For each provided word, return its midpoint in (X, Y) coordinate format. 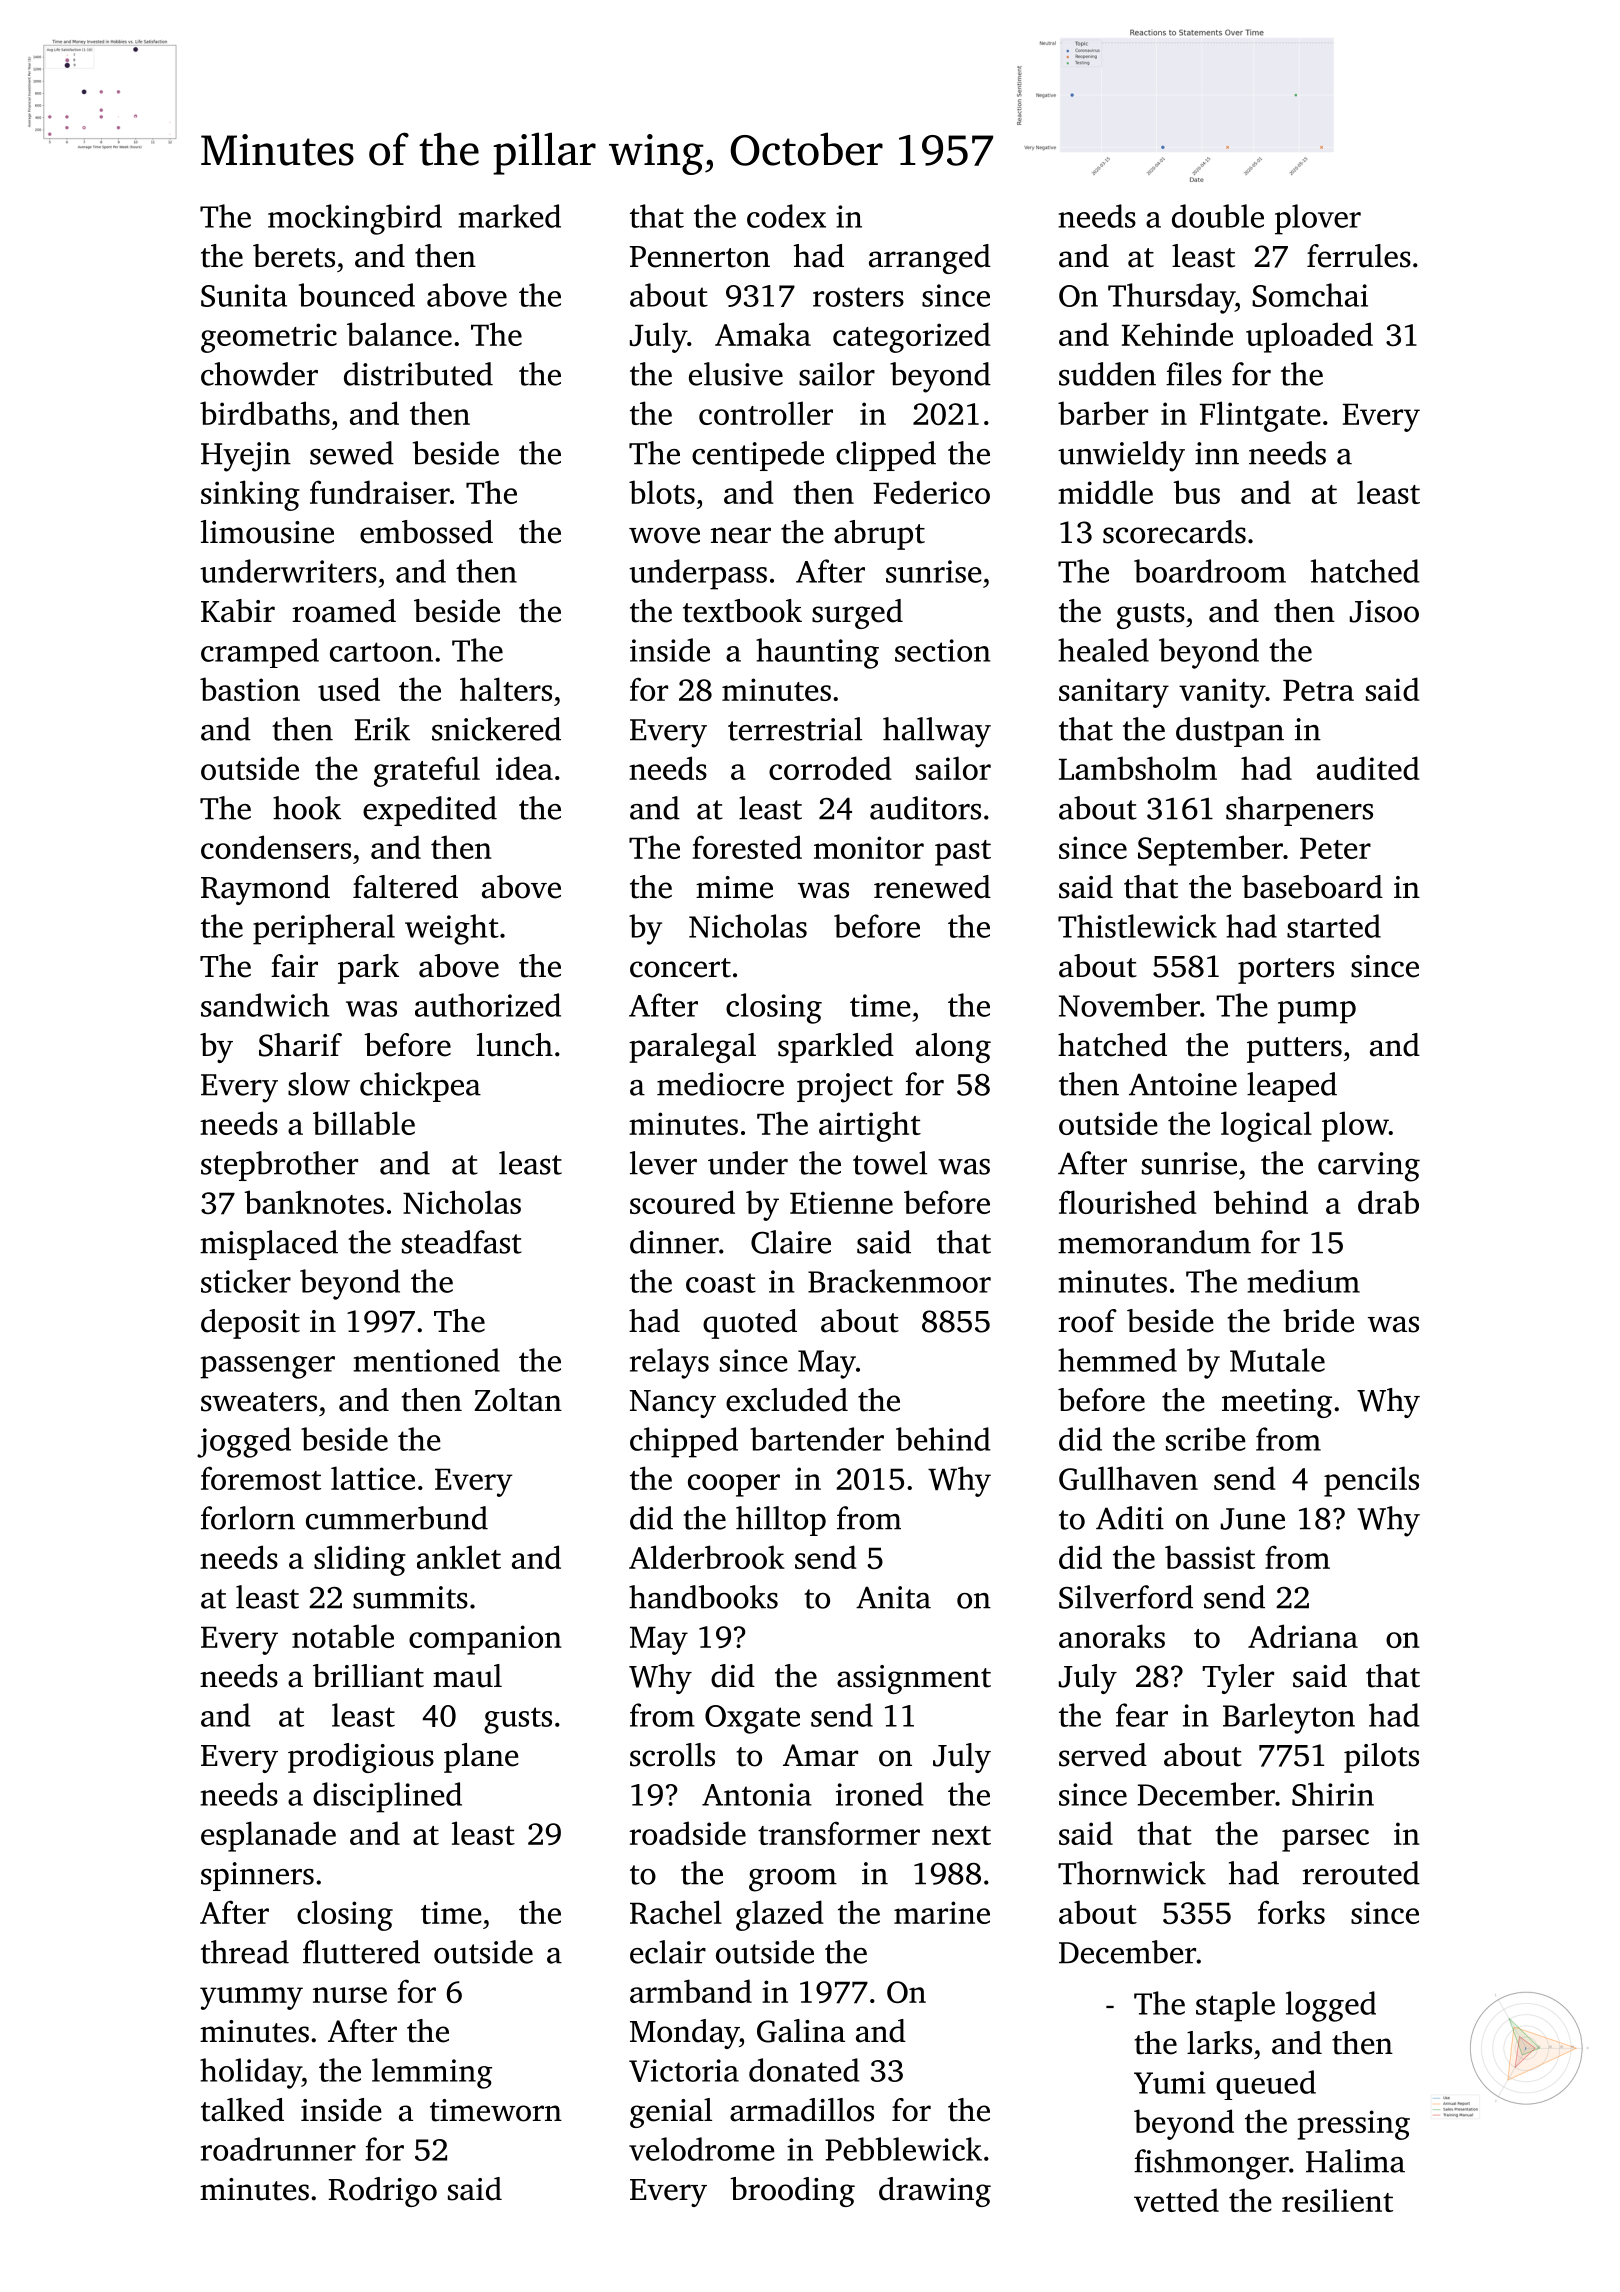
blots (662, 492)
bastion (250, 689)
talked (242, 2110)
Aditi (1130, 1518)
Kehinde (1177, 334)
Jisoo (1384, 611)
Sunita (244, 295)
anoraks (1112, 1636)
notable (343, 1636)
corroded (830, 768)
